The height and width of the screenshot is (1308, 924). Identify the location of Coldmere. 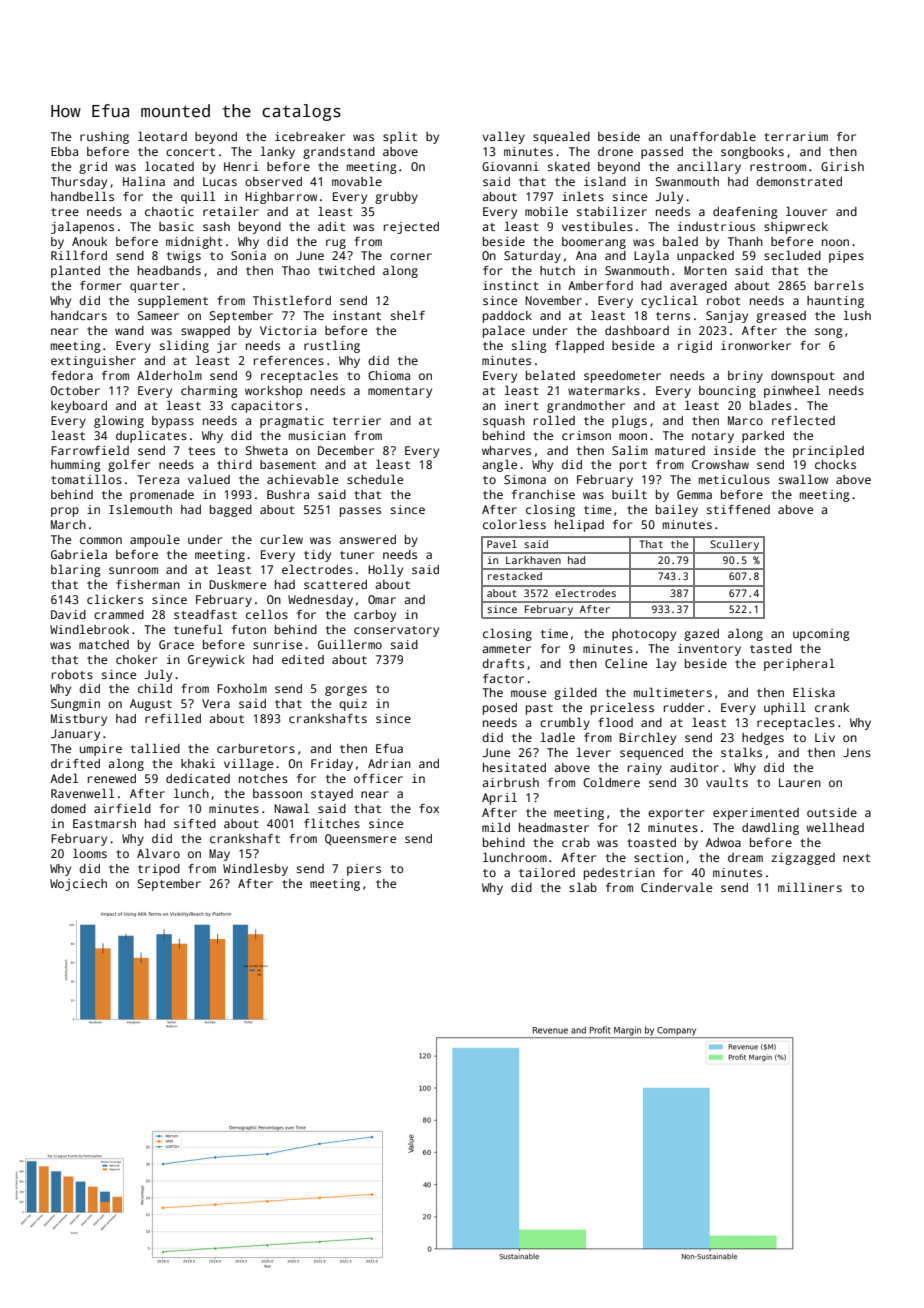
(611, 782).
